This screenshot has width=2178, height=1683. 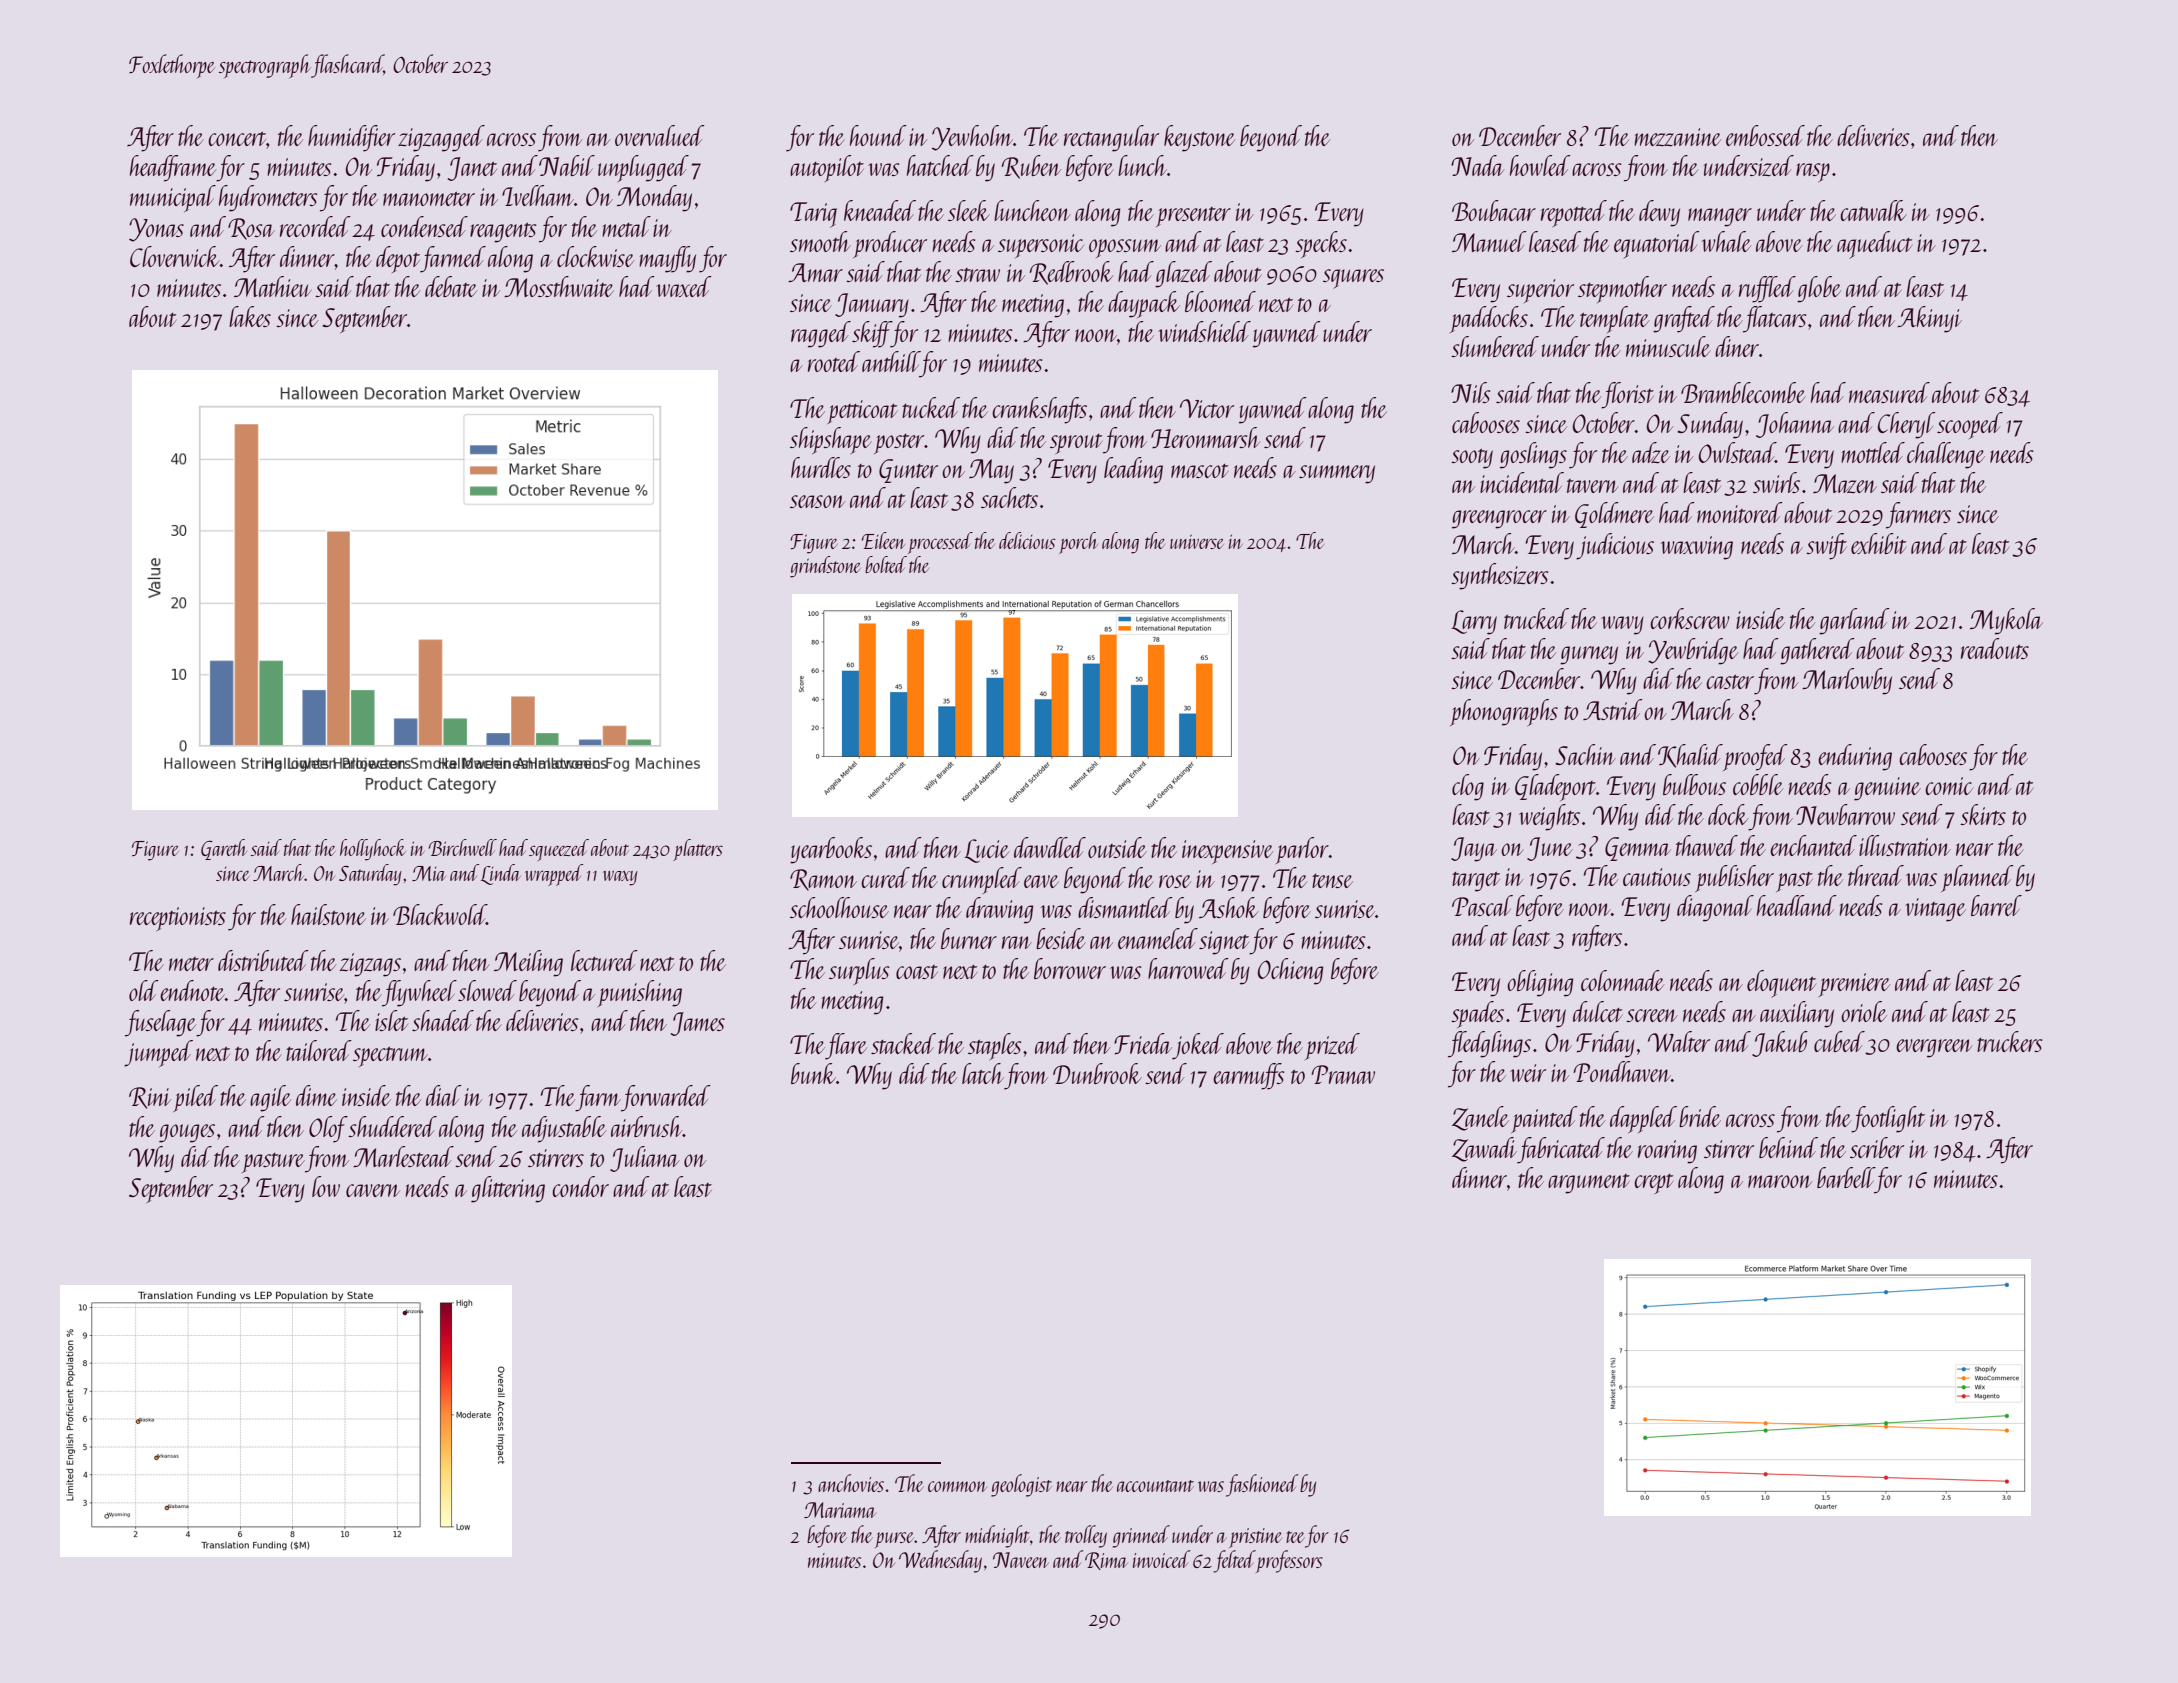 What do you see at coordinates (1765, 135) in the screenshot?
I see `embossed` at bounding box center [1765, 135].
